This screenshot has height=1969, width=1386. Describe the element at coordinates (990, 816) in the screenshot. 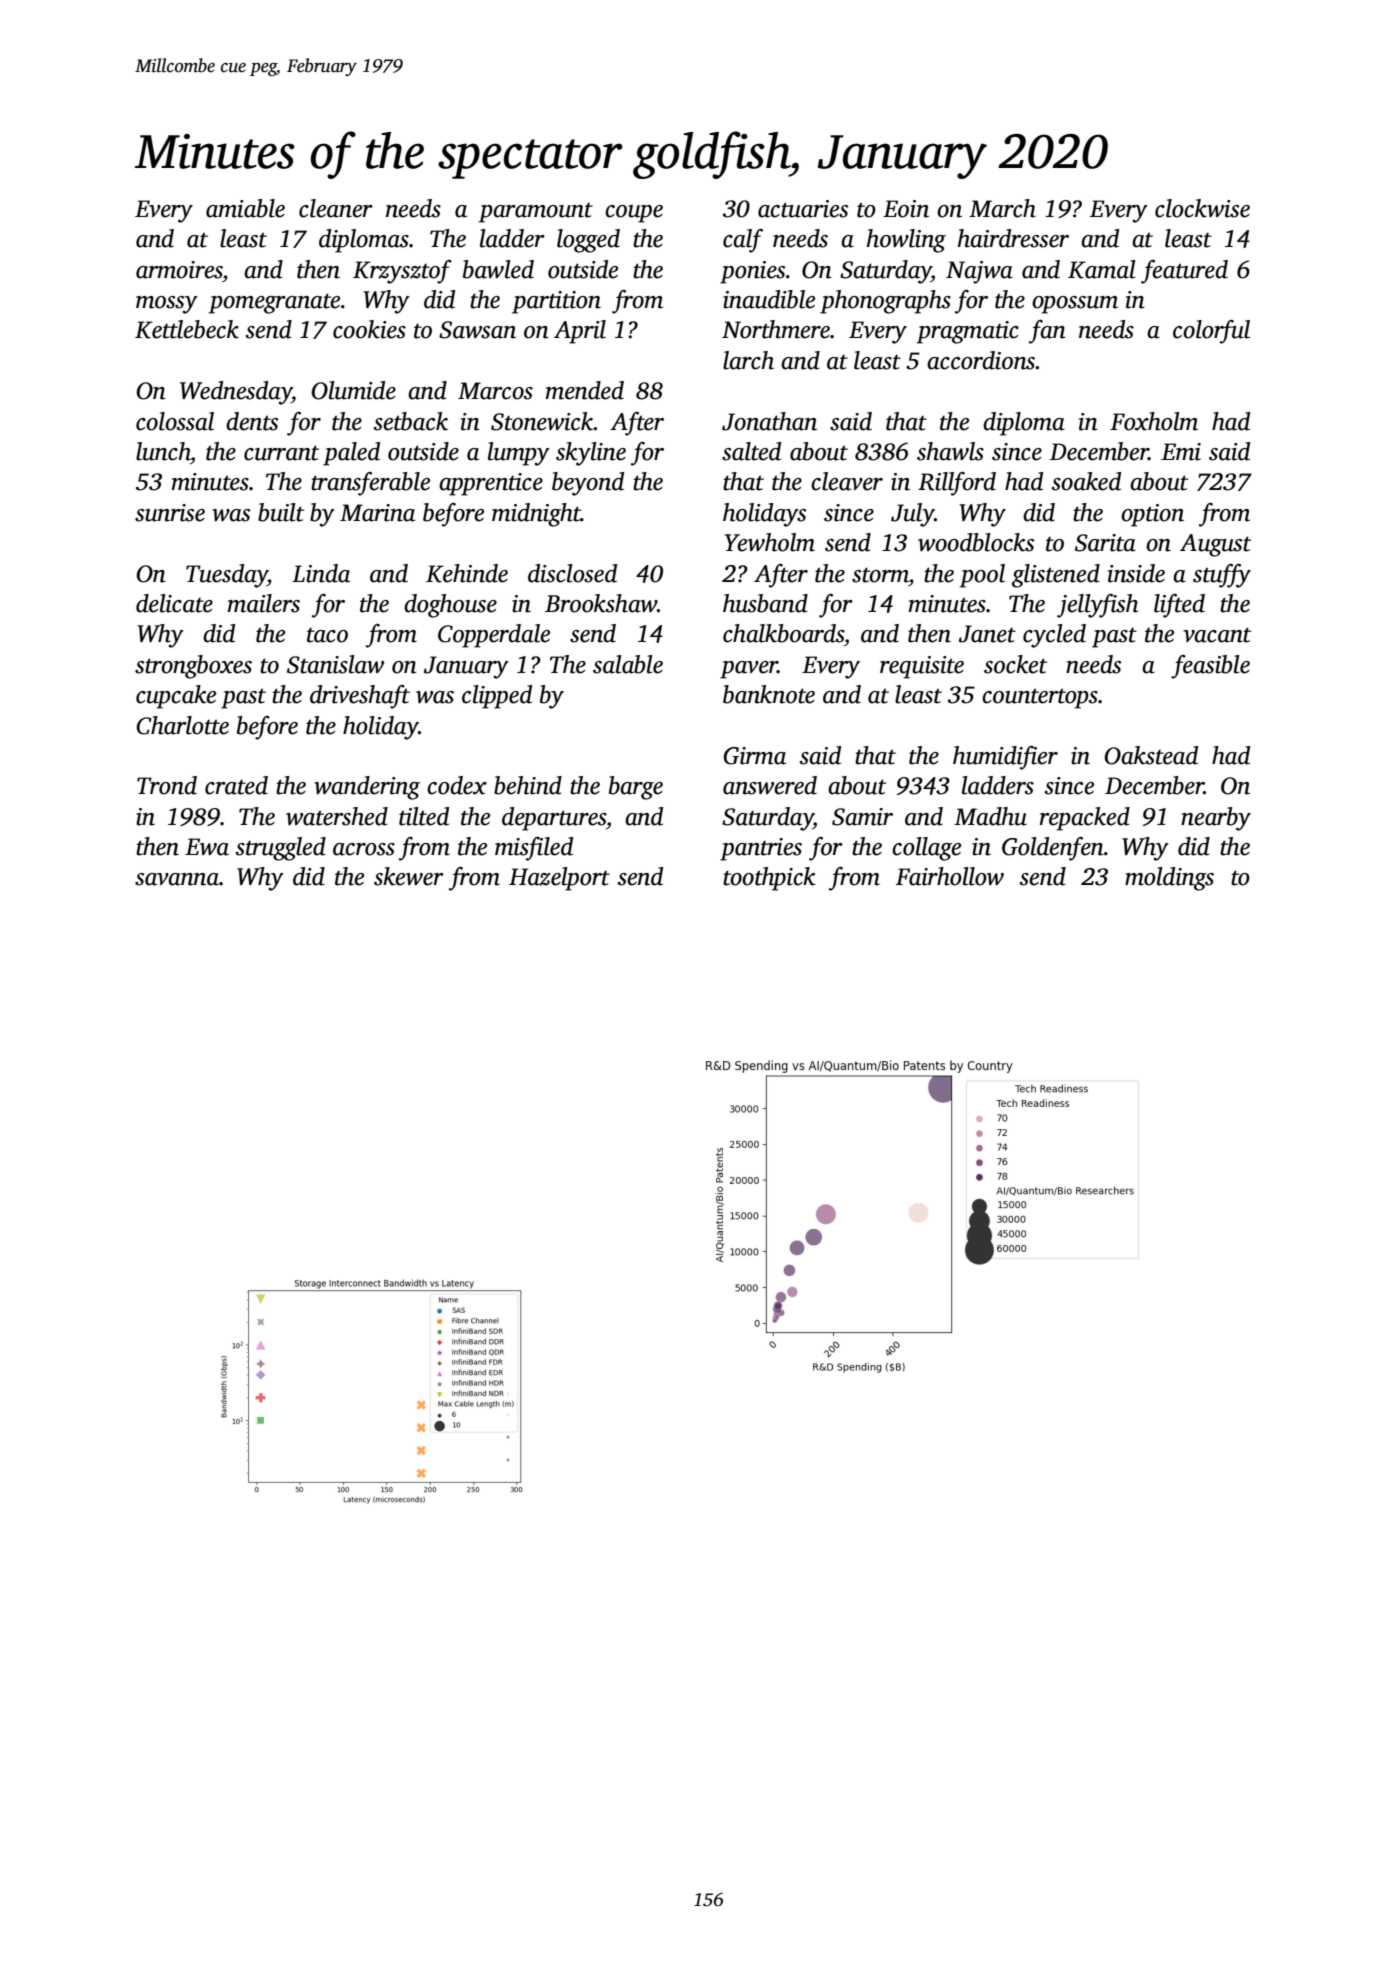

I see `Madhu` at that location.
